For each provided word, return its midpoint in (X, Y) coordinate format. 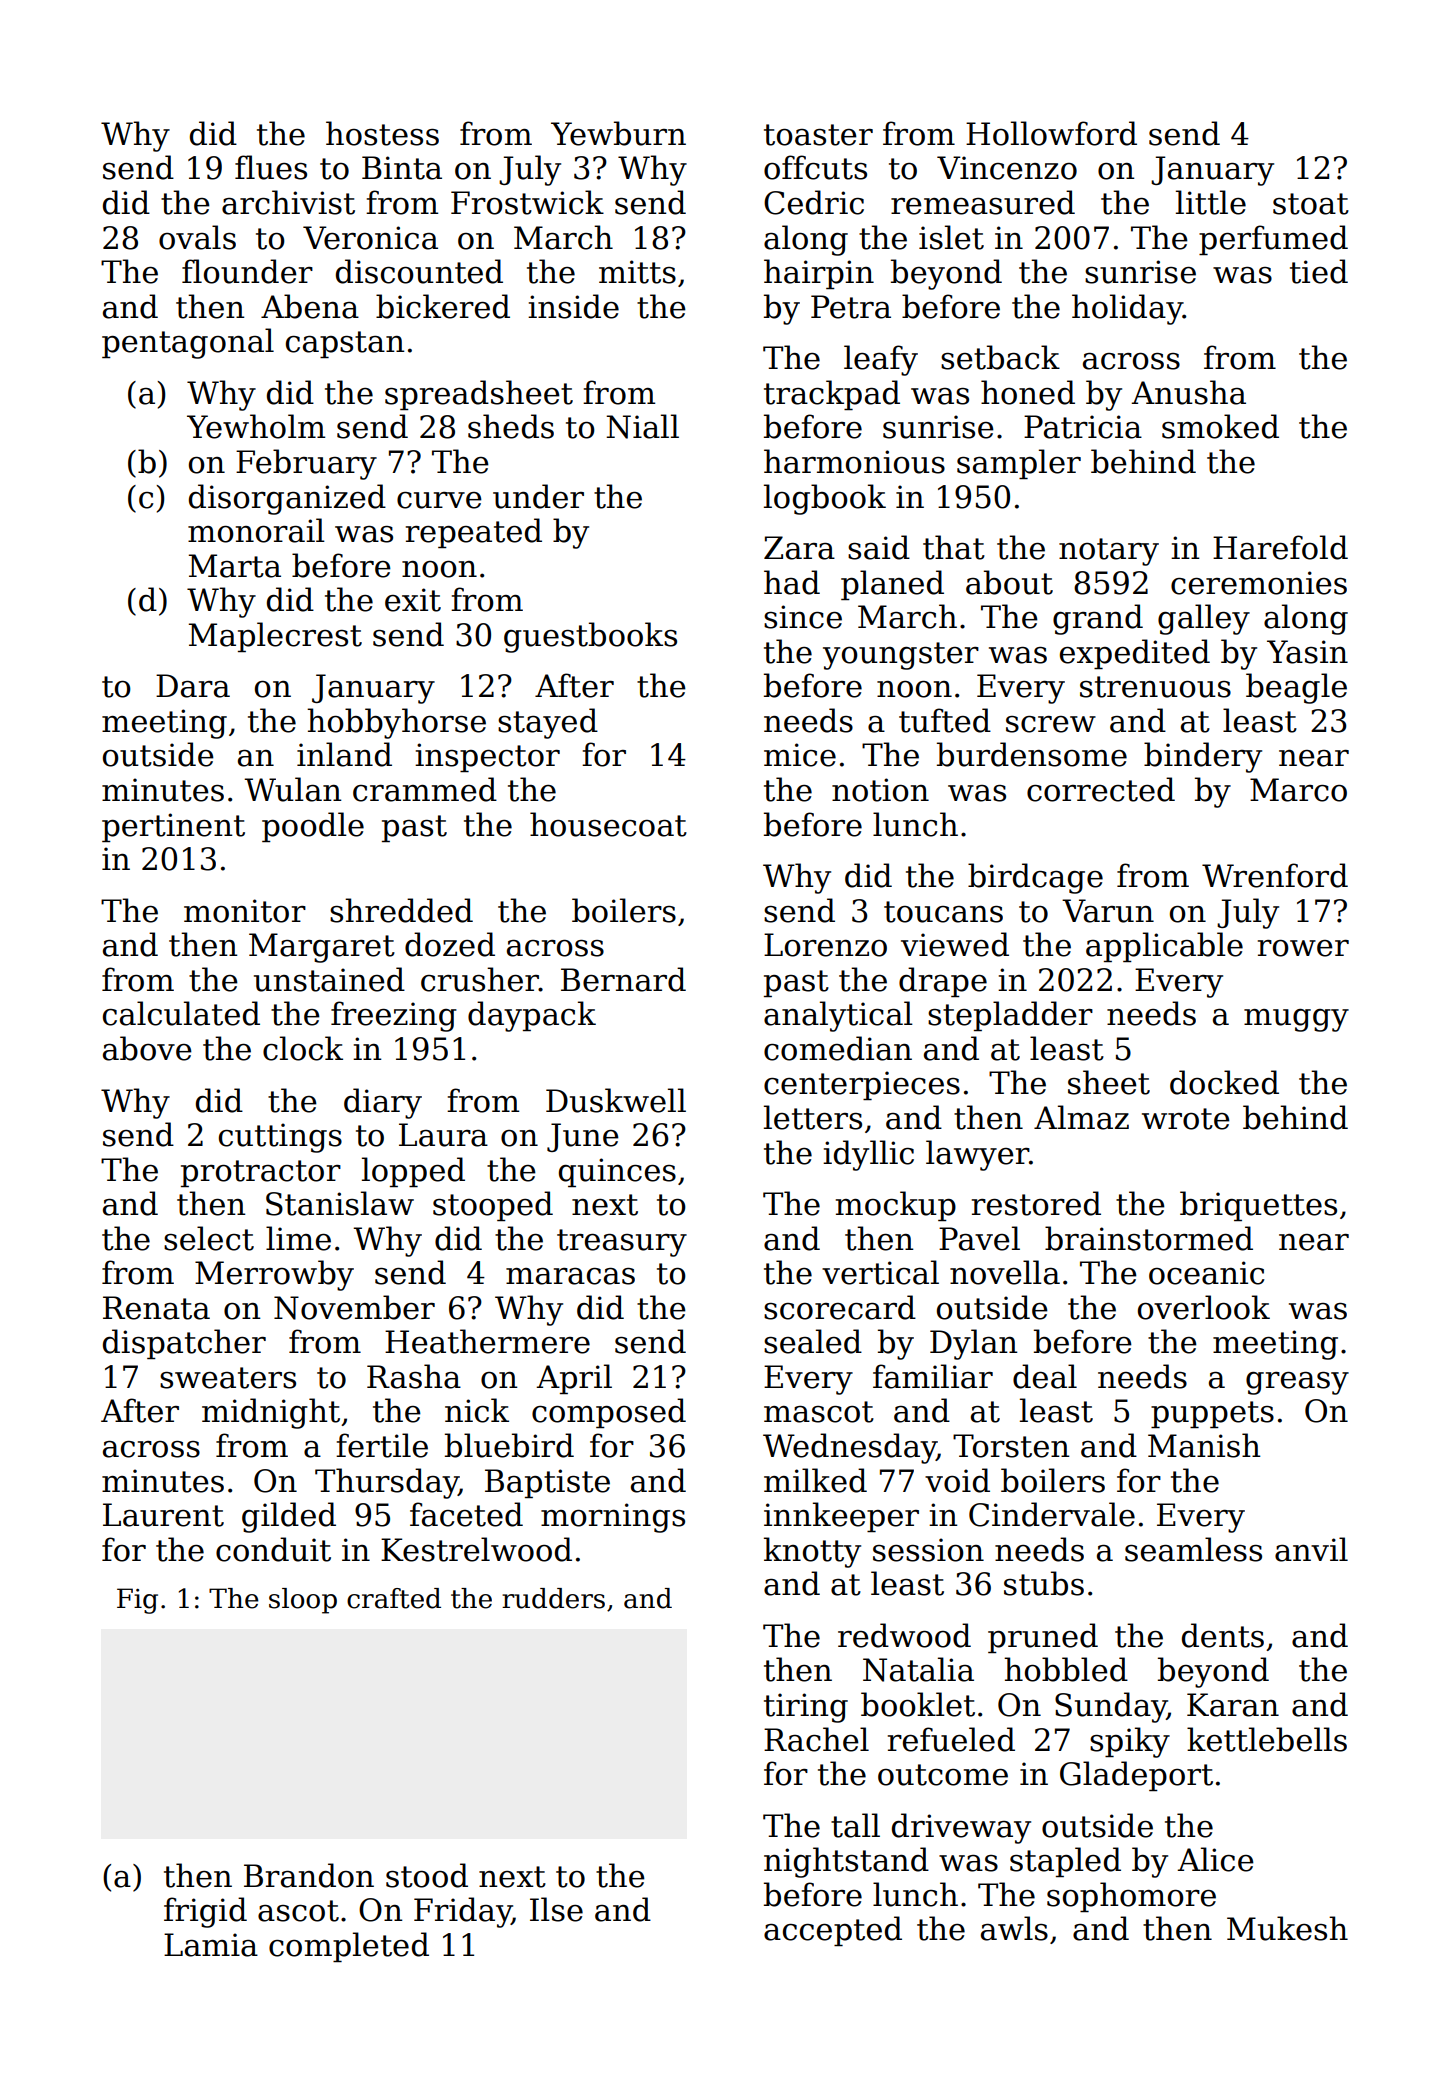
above (147, 1048)
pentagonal (188, 343)
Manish (1204, 1445)
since (803, 617)
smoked (1220, 426)
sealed (813, 1341)
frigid (205, 1912)
